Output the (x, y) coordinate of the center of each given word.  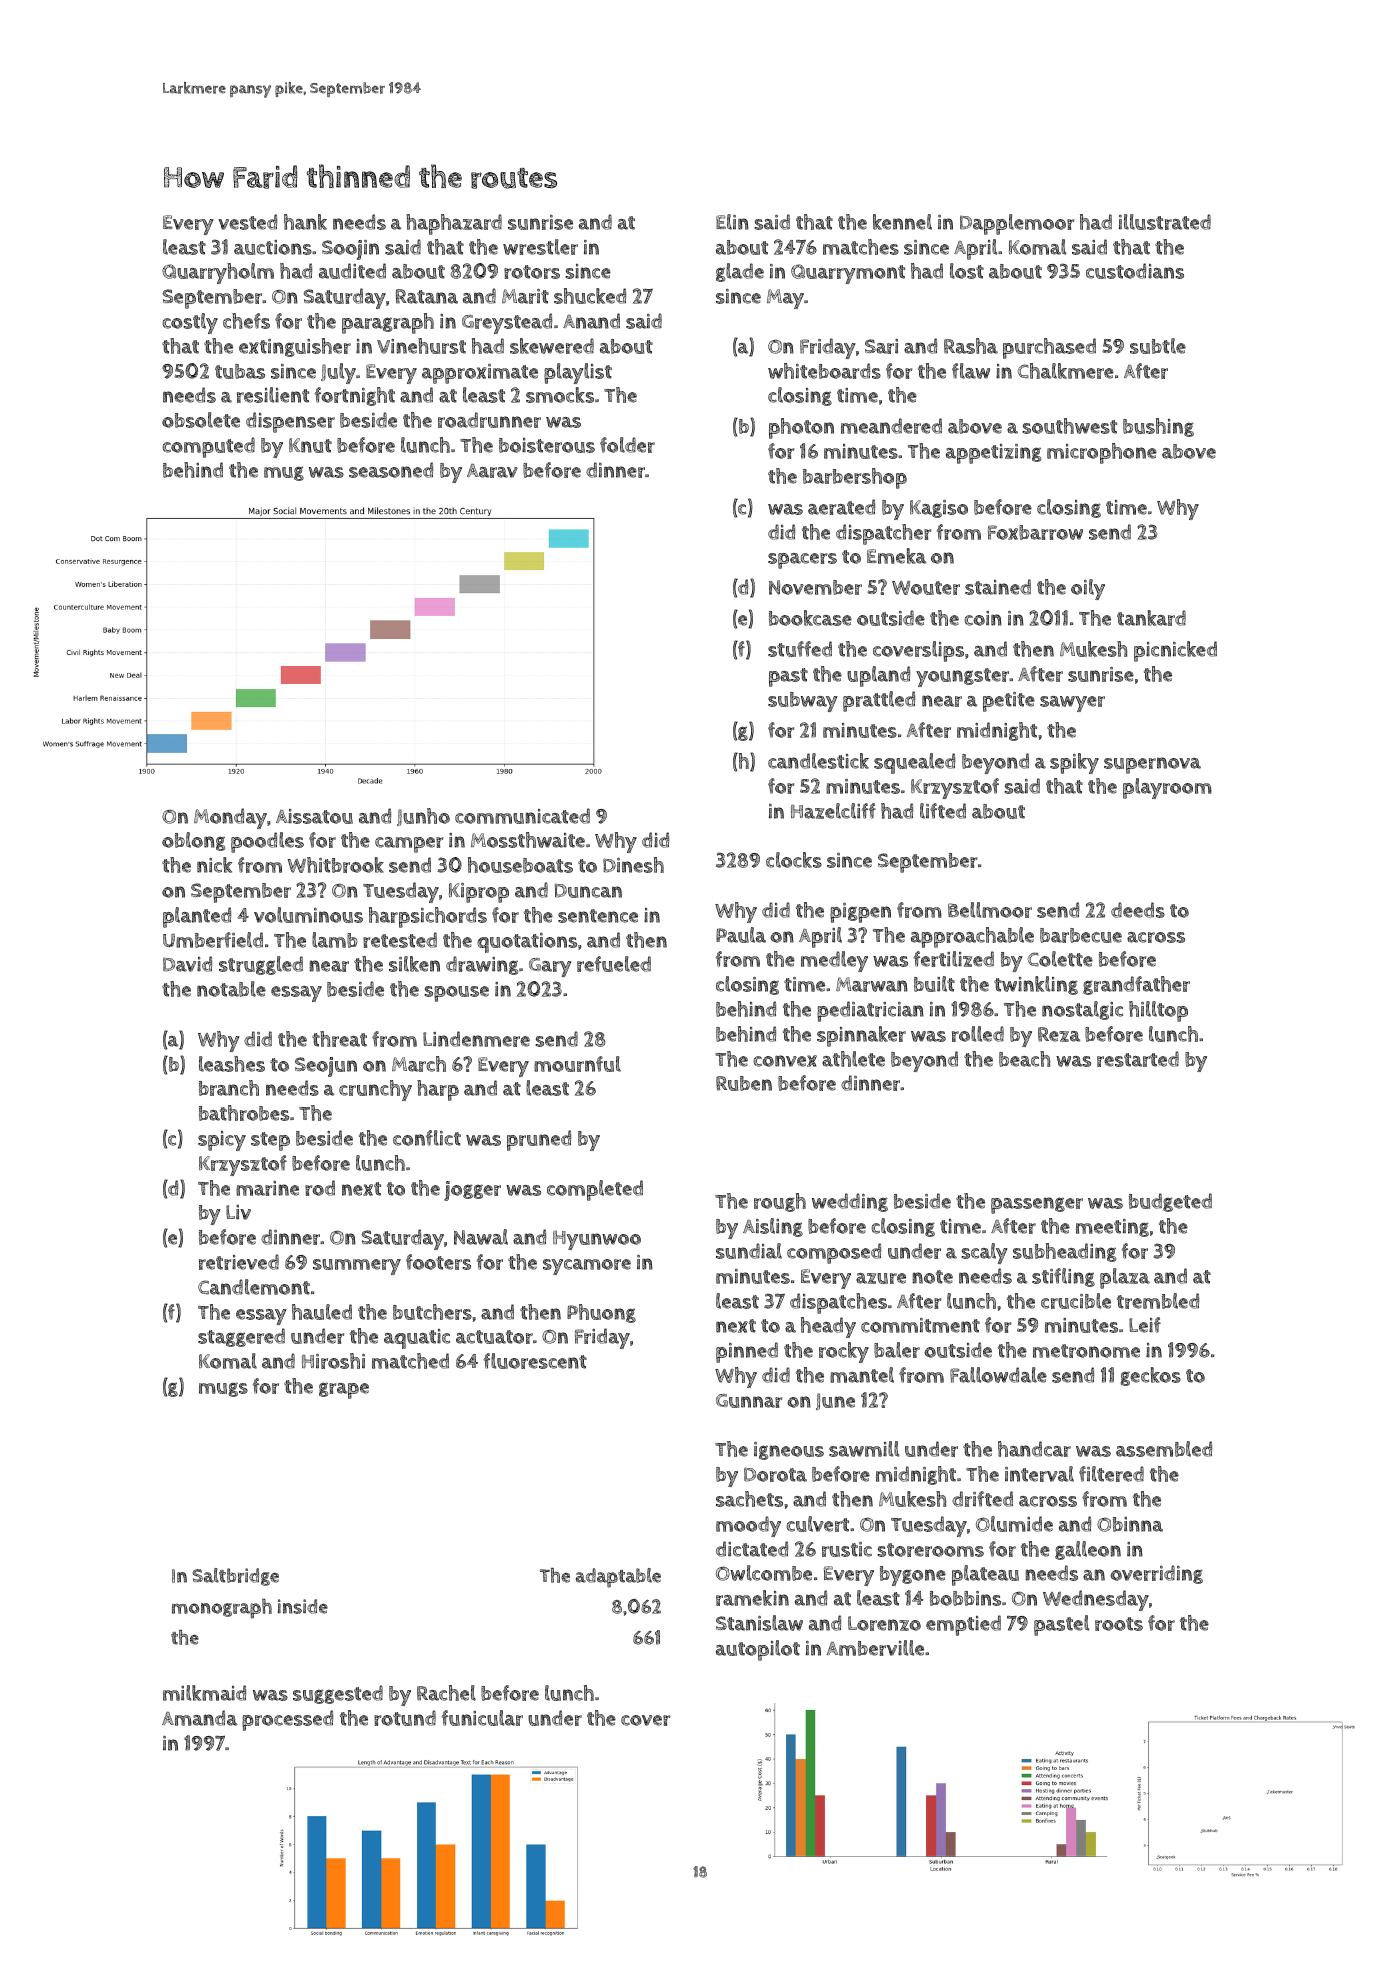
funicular (482, 1718)
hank (305, 222)
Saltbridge (236, 1577)
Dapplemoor (1017, 224)
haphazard (454, 224)
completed (595, 1190)
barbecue (1081, 935)
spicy (222, 1141)
